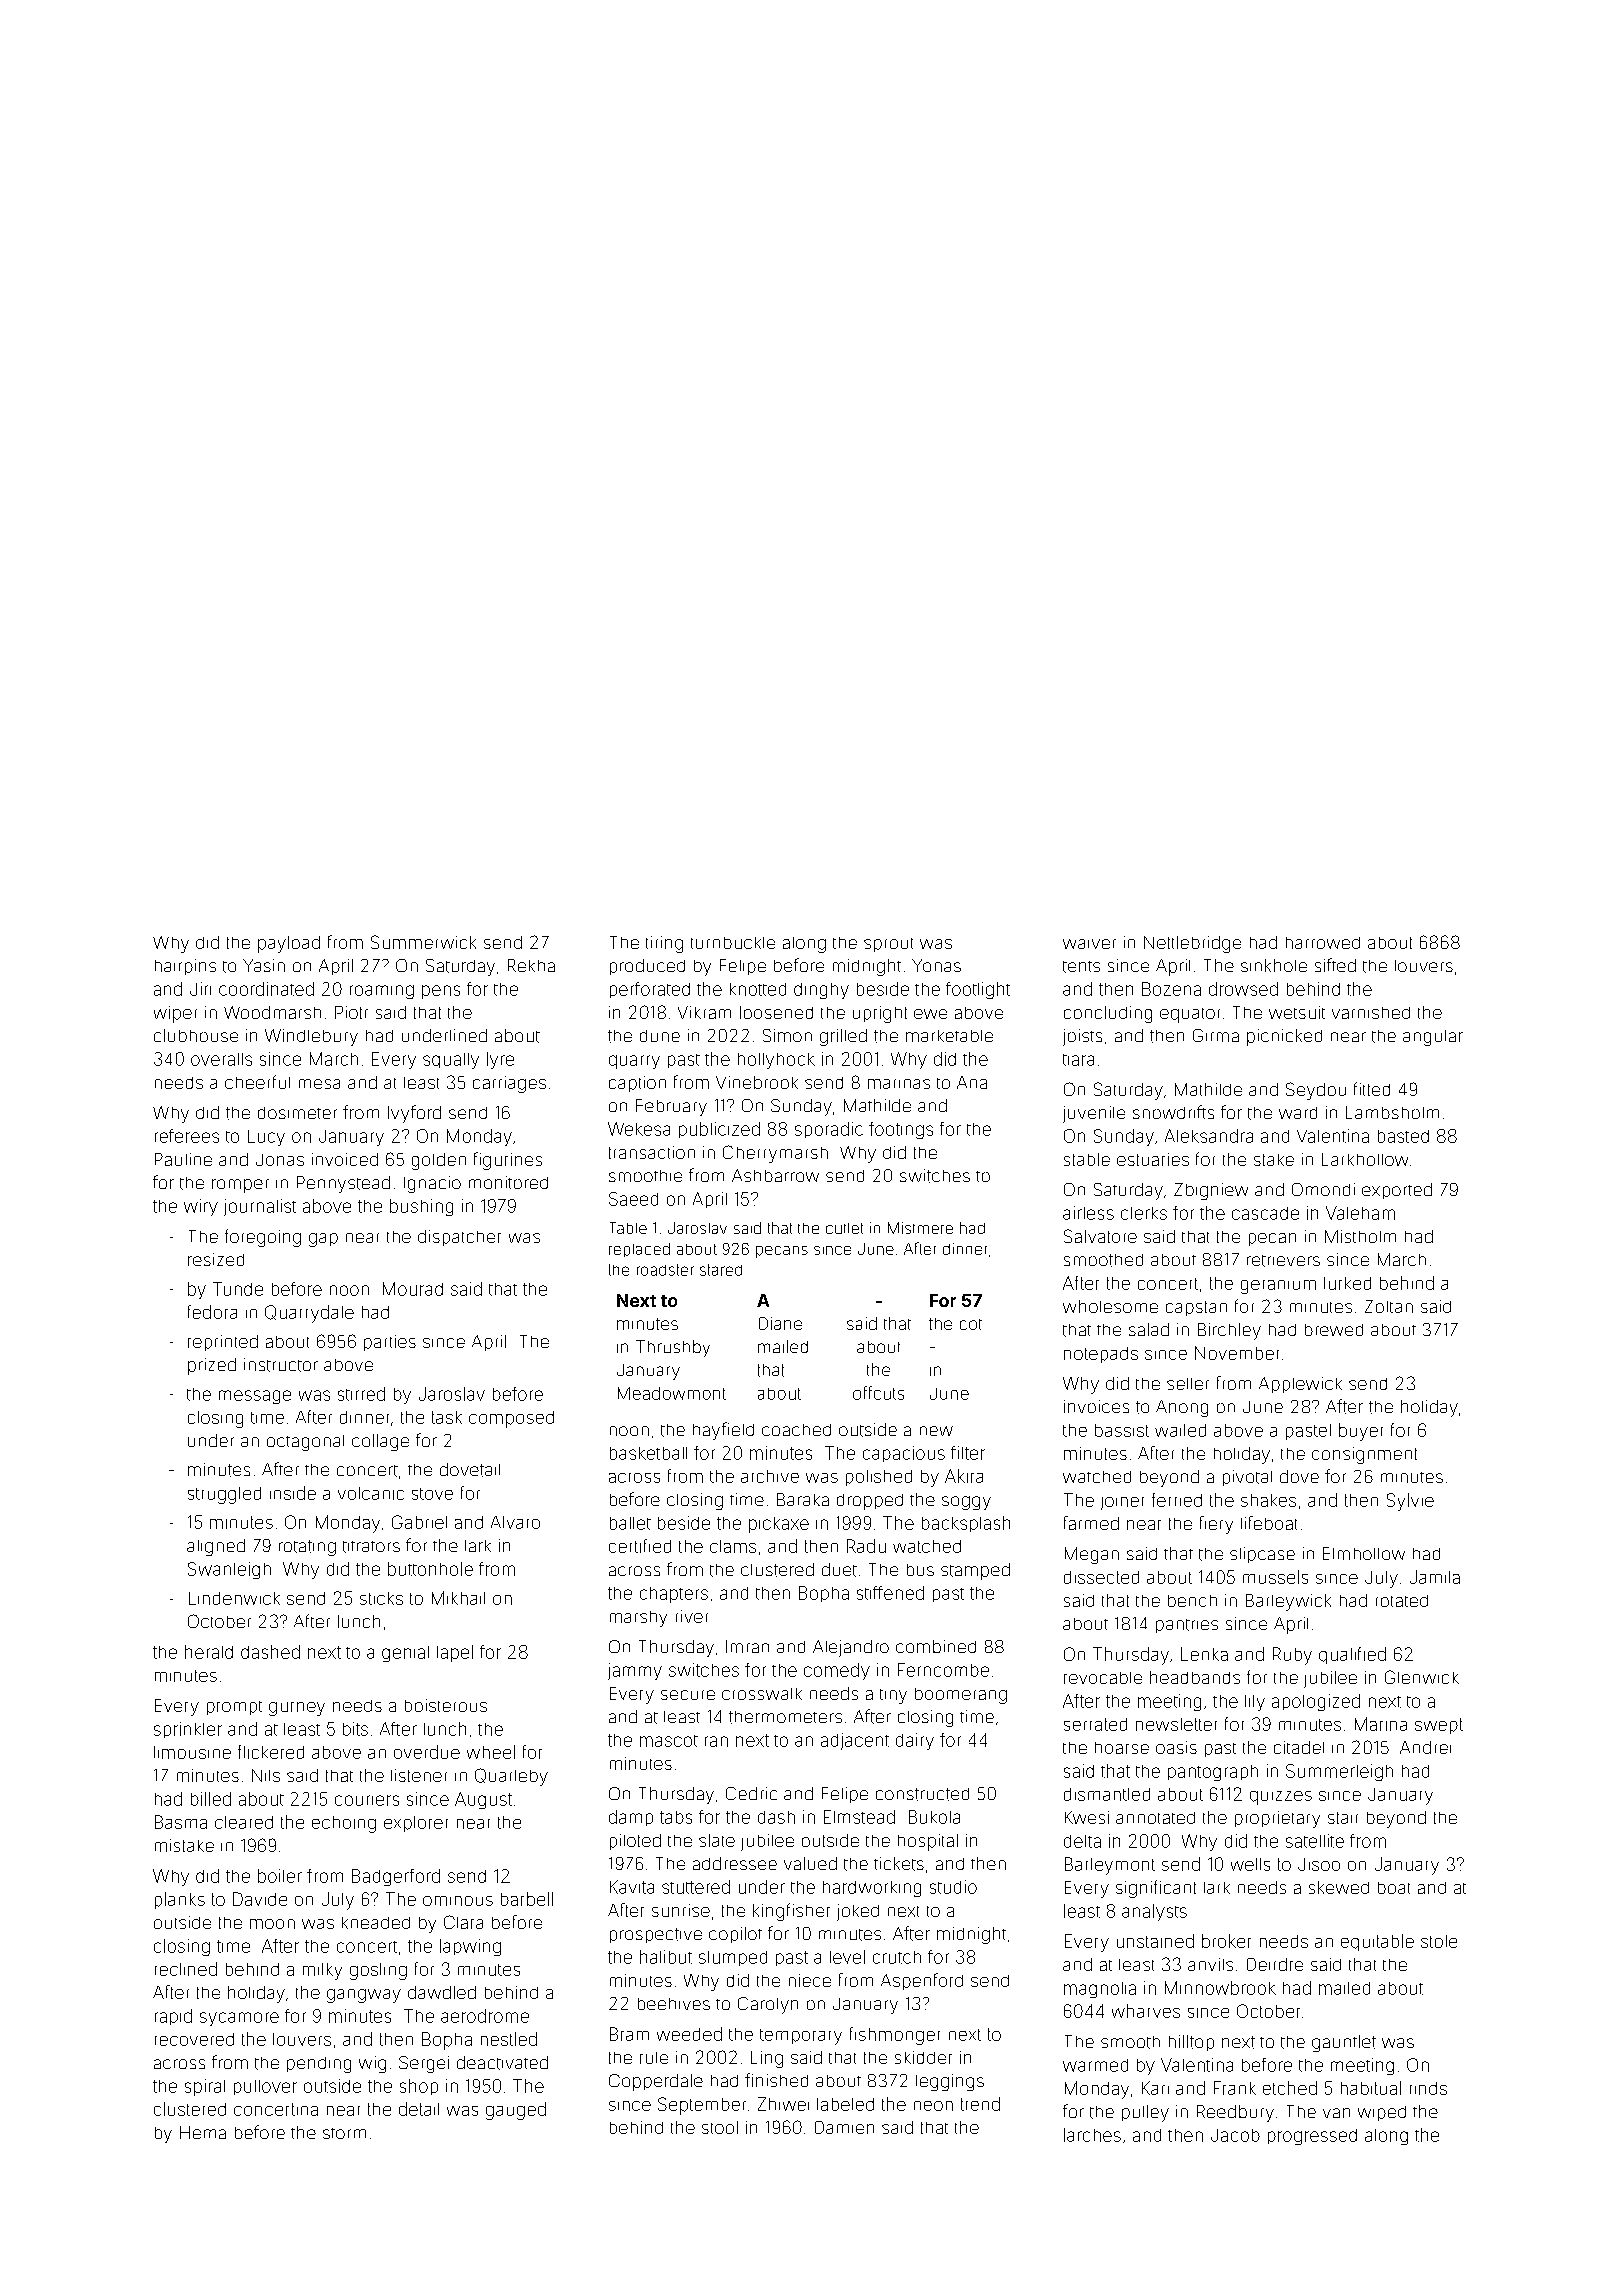  I want to click on stiffened, so click(890, 1593).
